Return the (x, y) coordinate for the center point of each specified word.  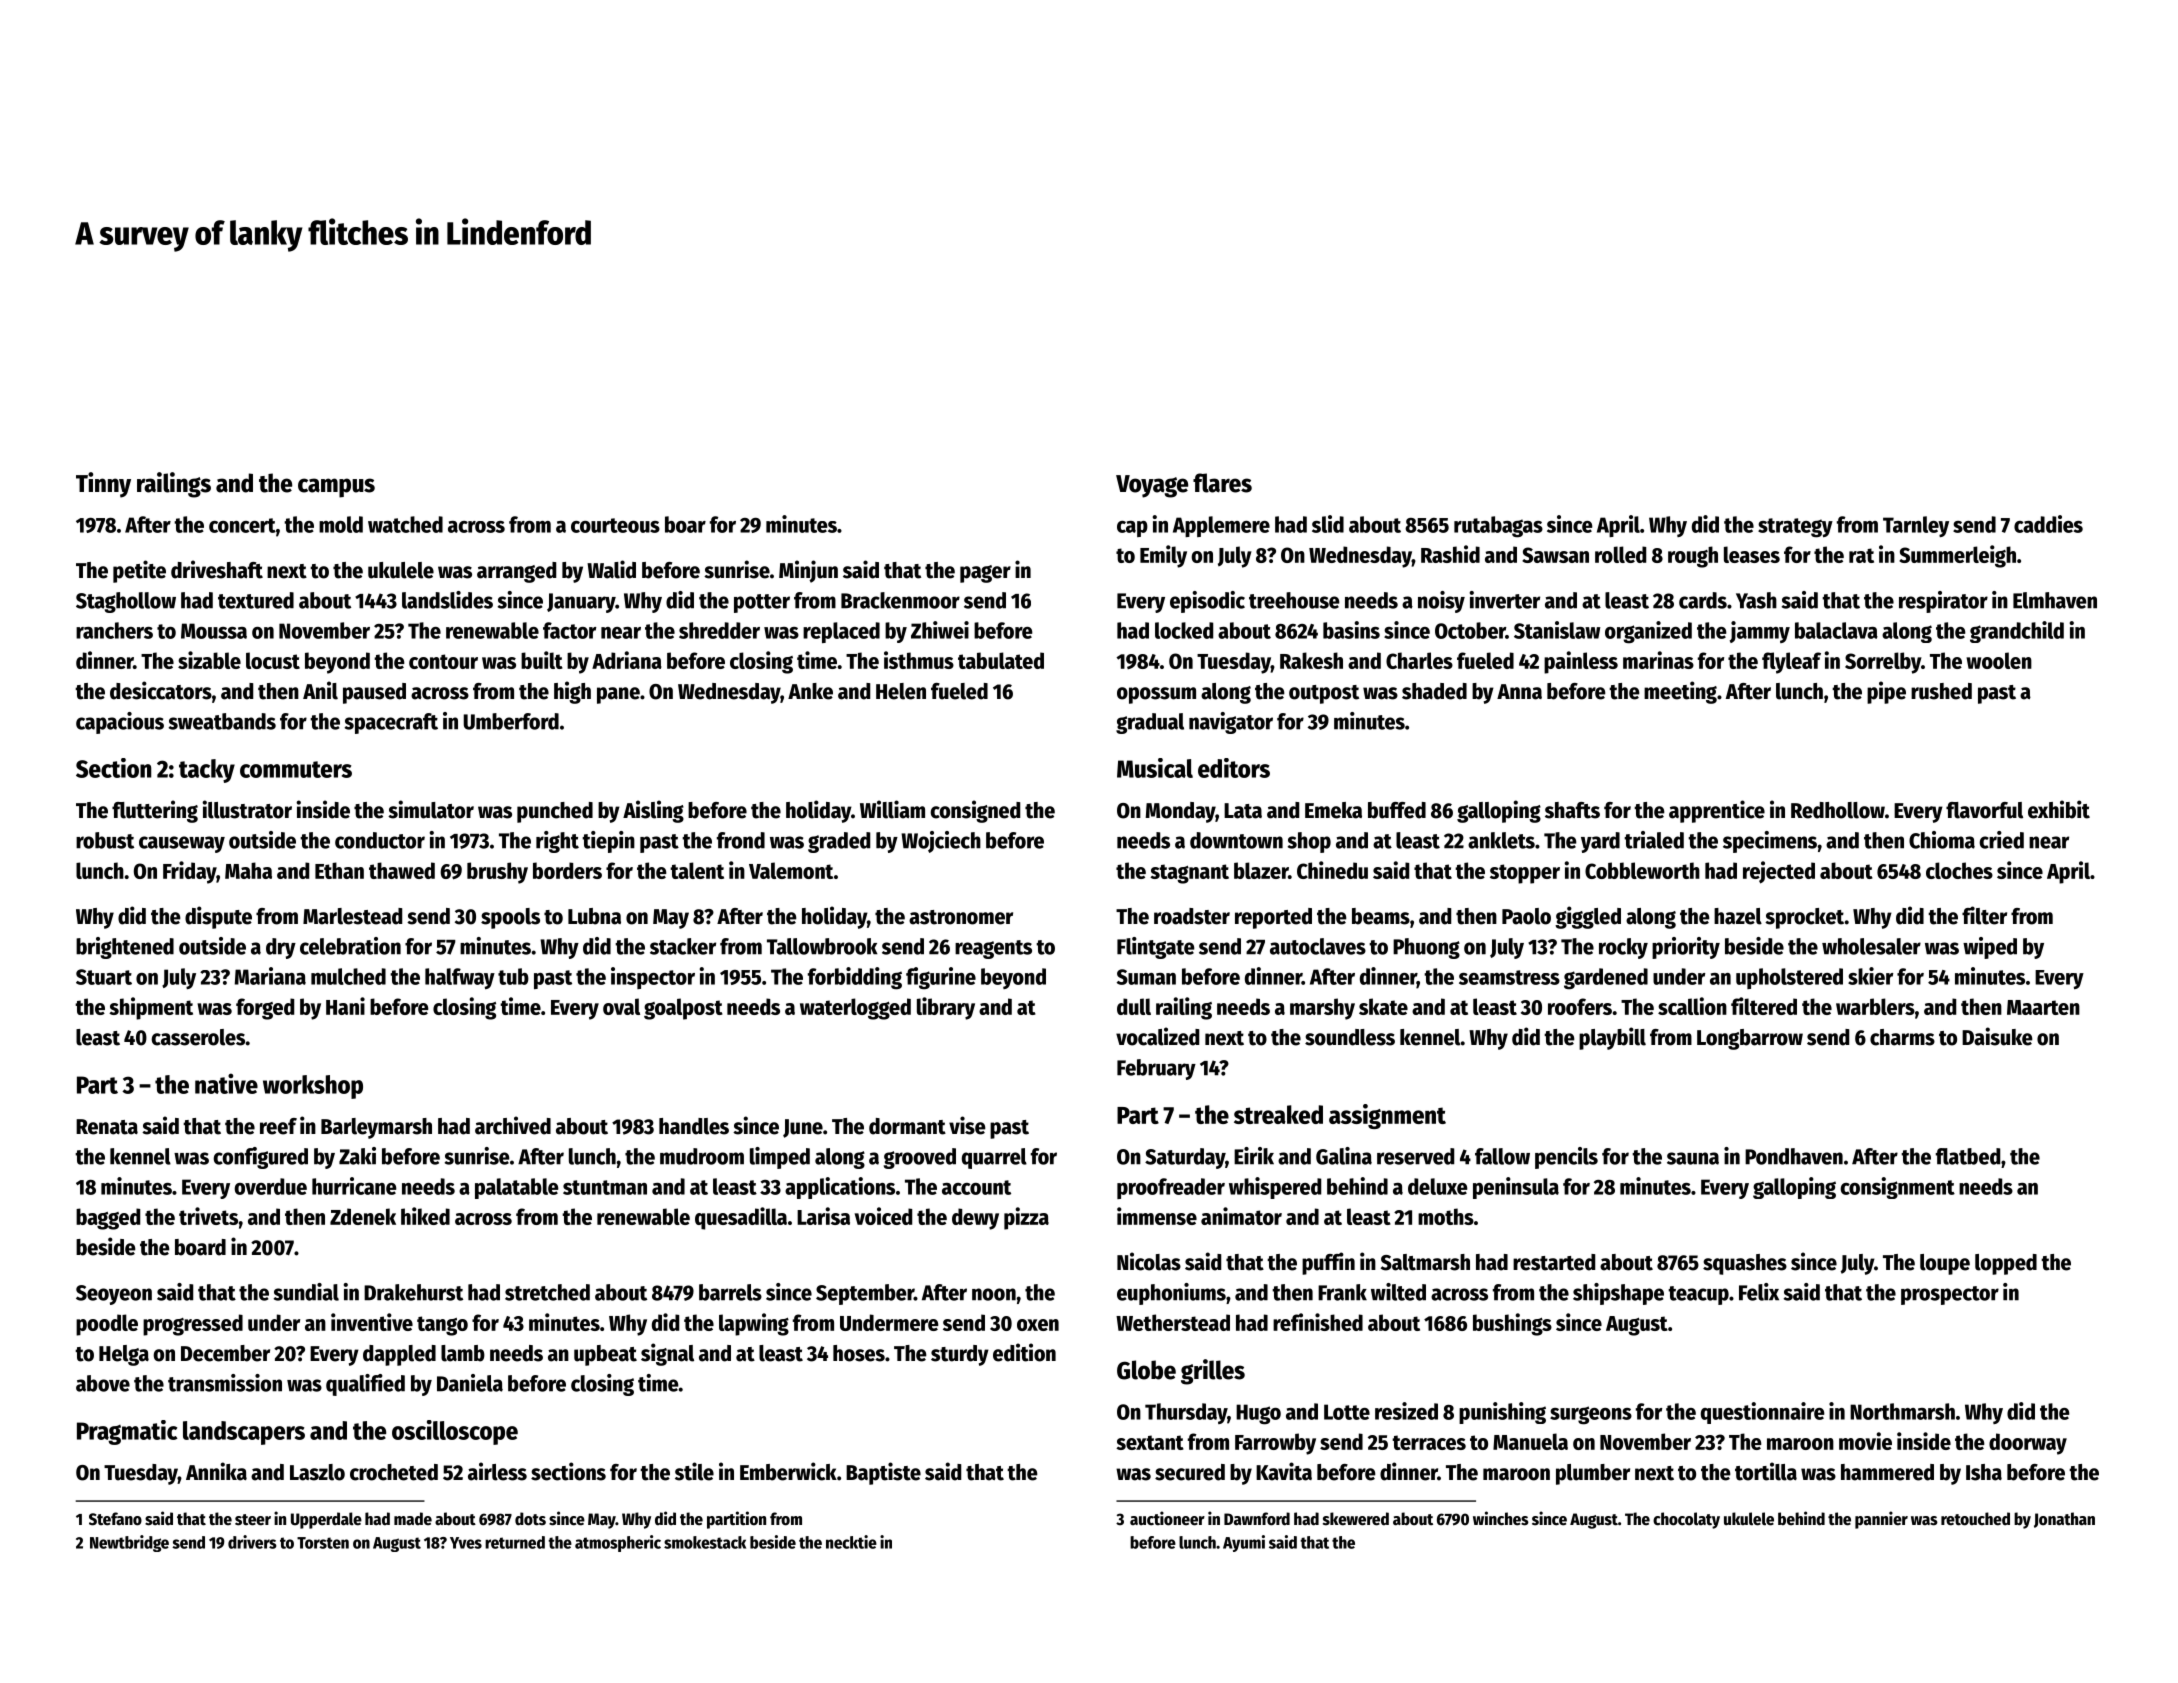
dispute (218, 917)
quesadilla (741, 1218)
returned (515, 1542)
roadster (1192, 916)
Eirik (1254, 1156)
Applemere (1221, 526)
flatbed (1968, 1156)
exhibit (2059, 809)
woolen (1999, 660)
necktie (851, 1542)
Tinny (103, 485)
